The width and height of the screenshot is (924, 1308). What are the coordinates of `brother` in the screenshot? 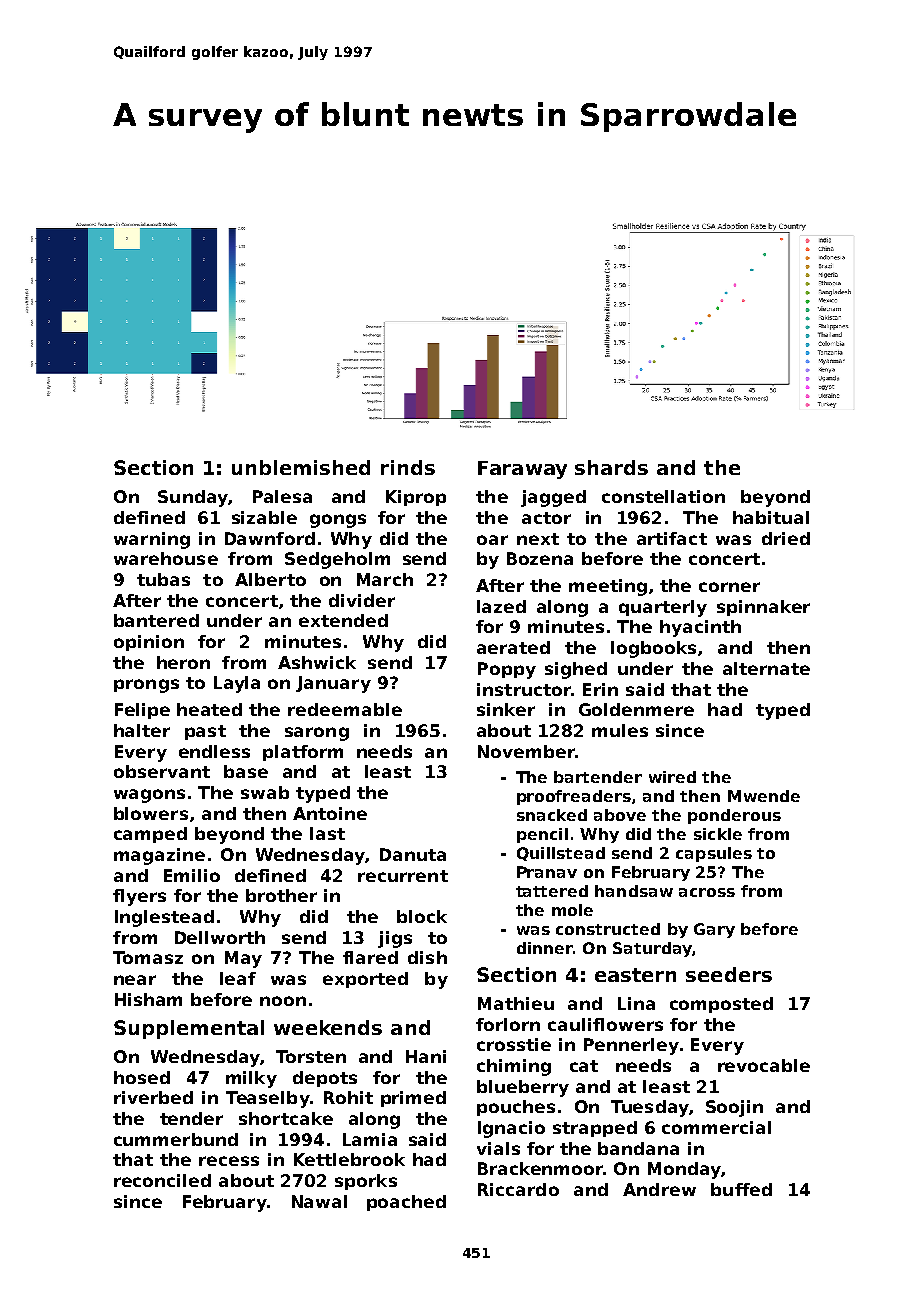 It's located at (281, 895).
